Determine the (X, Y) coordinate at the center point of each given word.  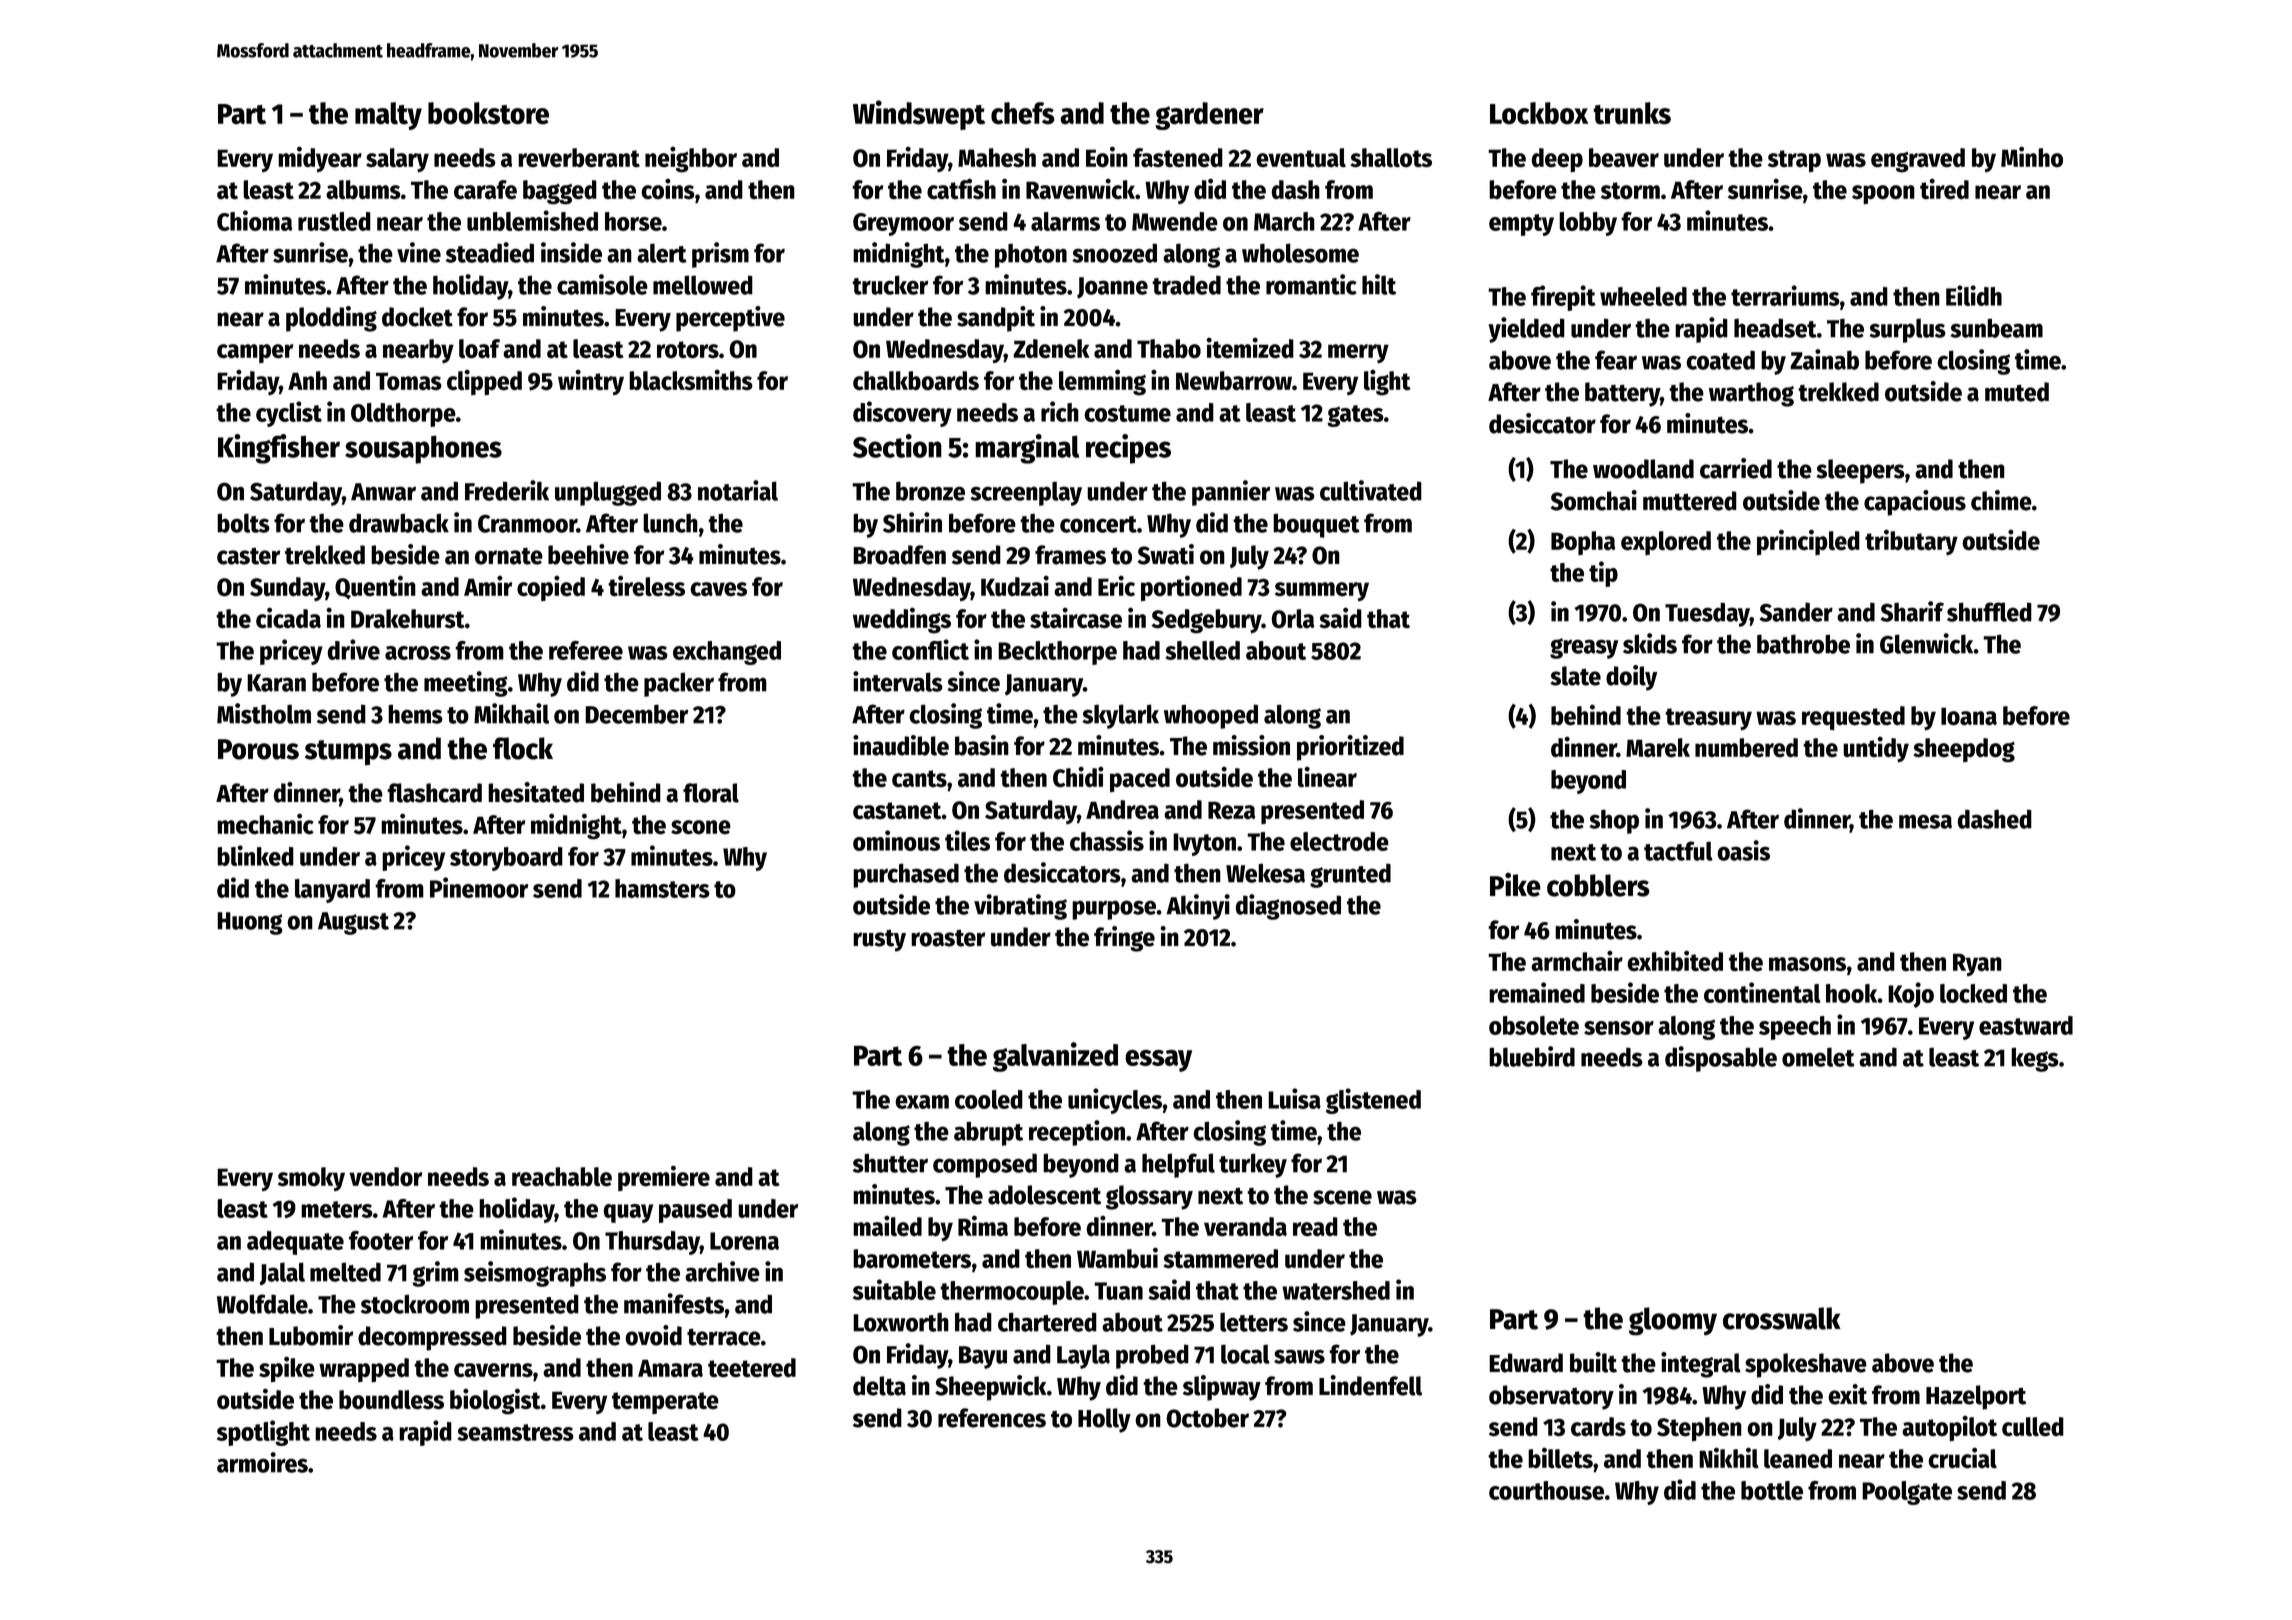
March (1284, 221)
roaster (948, 938)
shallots (1391, 158)
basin (982, 745)
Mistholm (264, 713)
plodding (331, 319)
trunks (1632, 113)
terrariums (1785, 295)
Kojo (1911, 995)
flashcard (434, 793)
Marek (1658, 748)
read (1315, 1227)
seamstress (516, 1432)
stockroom (415, 1304)
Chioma (254, 220)
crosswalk (1782, 1318)
